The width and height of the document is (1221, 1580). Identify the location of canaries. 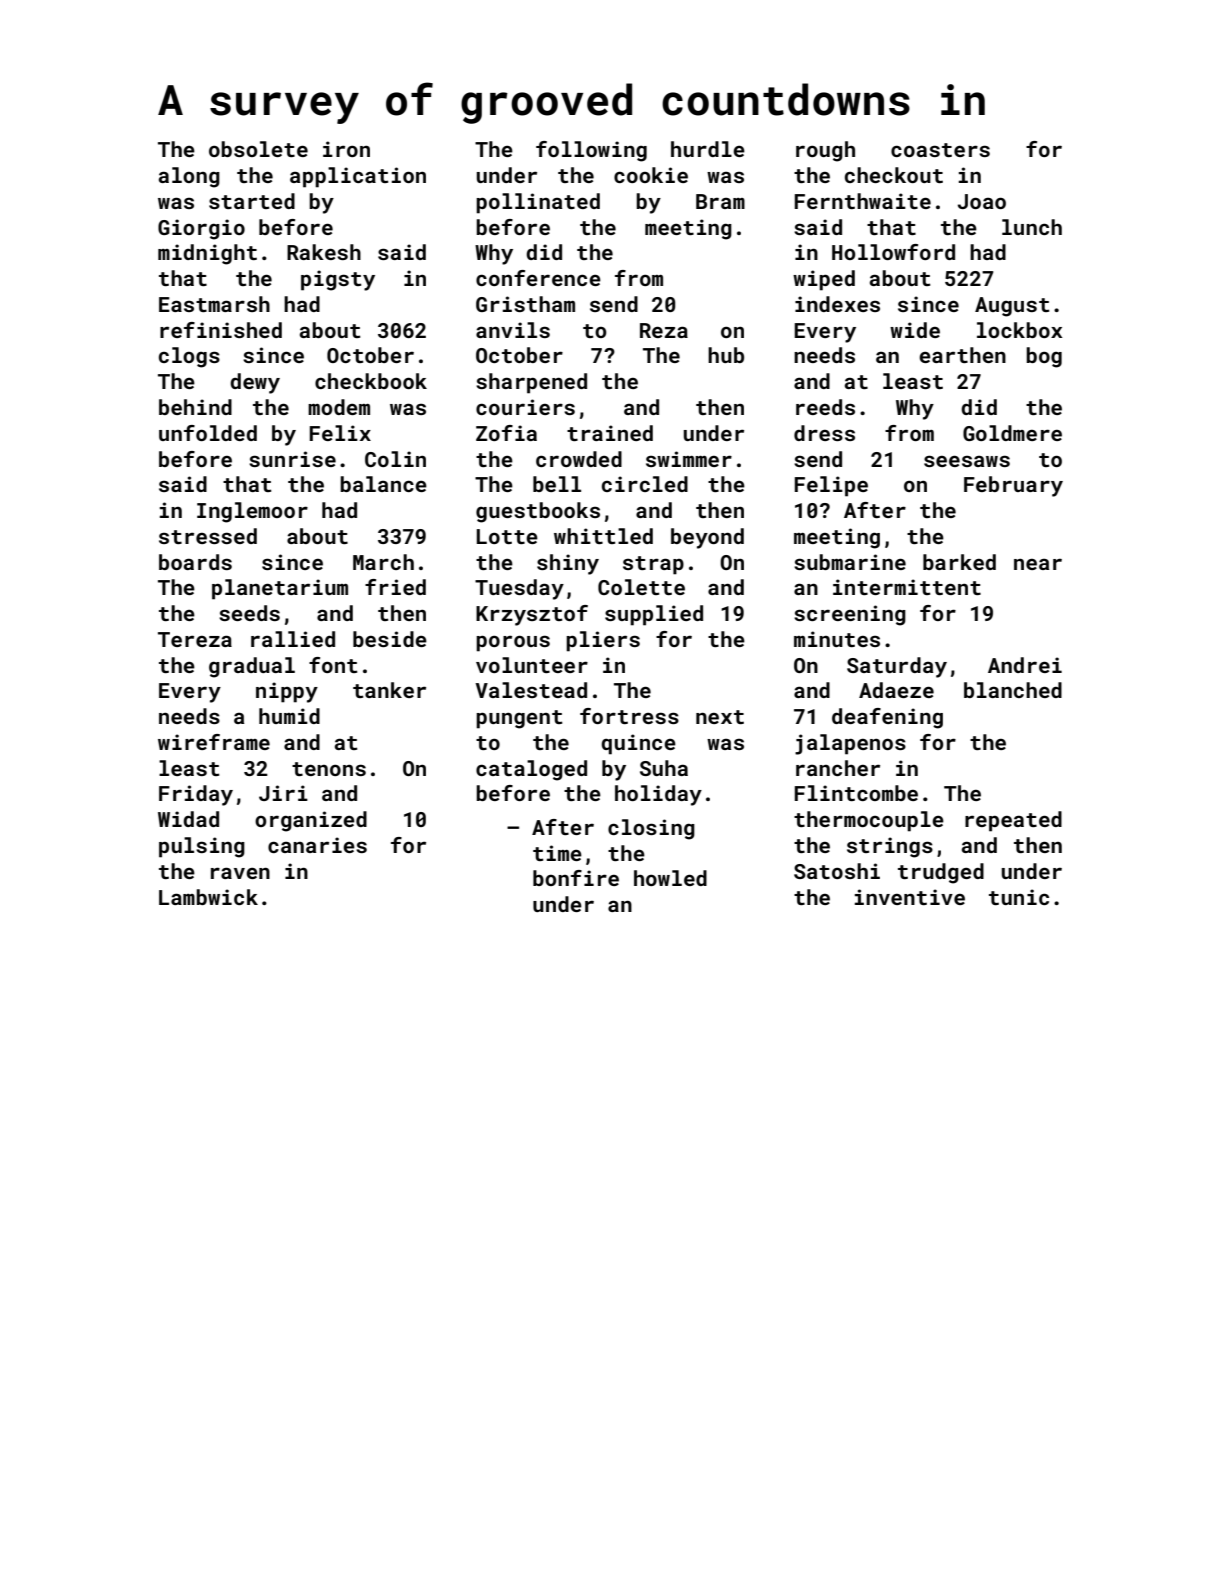
(317, 845).
